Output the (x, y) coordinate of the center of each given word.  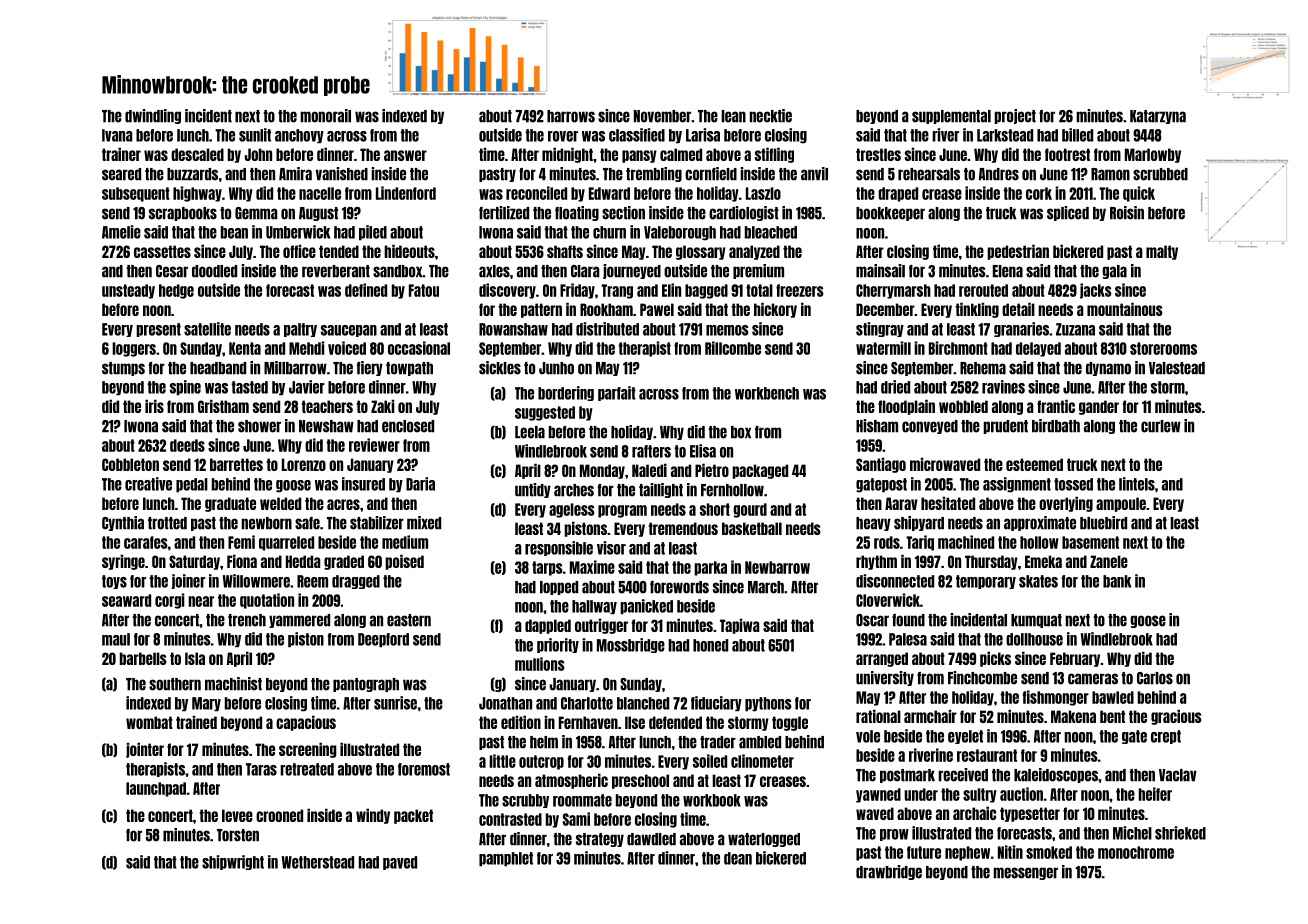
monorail (325, 116)
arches (574, 490)
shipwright (233, 862)
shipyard (919, 523)
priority (558, 645)
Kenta (245, 348)
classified (637, 135)
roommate (582, 800)
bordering (566, 393)
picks (995, 659)
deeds (187, 445)
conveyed (930, 427)
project (1015, 116)
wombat (149, 722)
